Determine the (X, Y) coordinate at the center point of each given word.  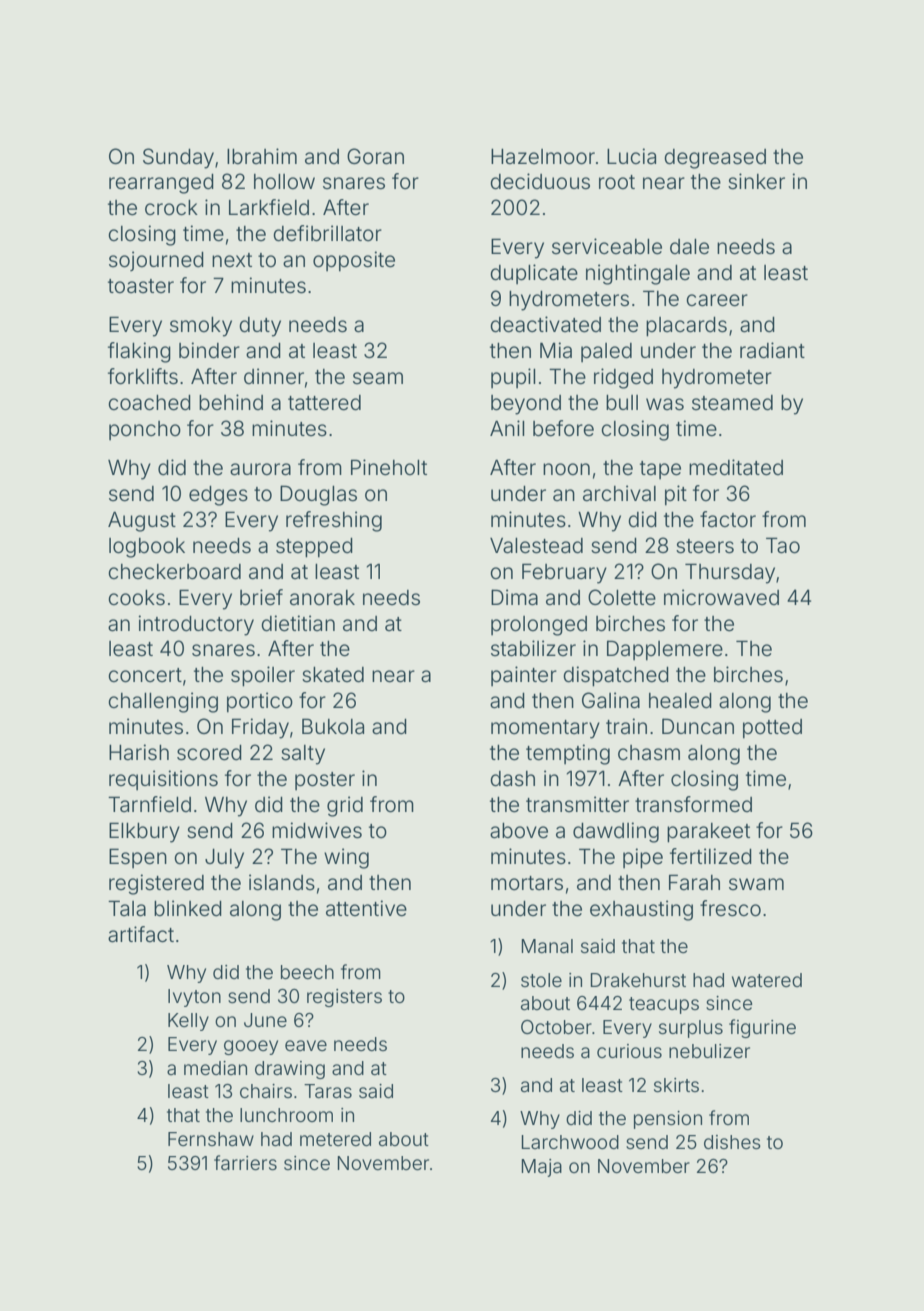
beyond (526, 405)
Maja (542, 1168)
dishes (732, 1142)
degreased (715, 159)
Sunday (178, 158)
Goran (375, 156)
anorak (322, 597)
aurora (260, 469)
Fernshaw (211, 1139)
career (717, 300)
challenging (163, 702)
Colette (622, 597)
